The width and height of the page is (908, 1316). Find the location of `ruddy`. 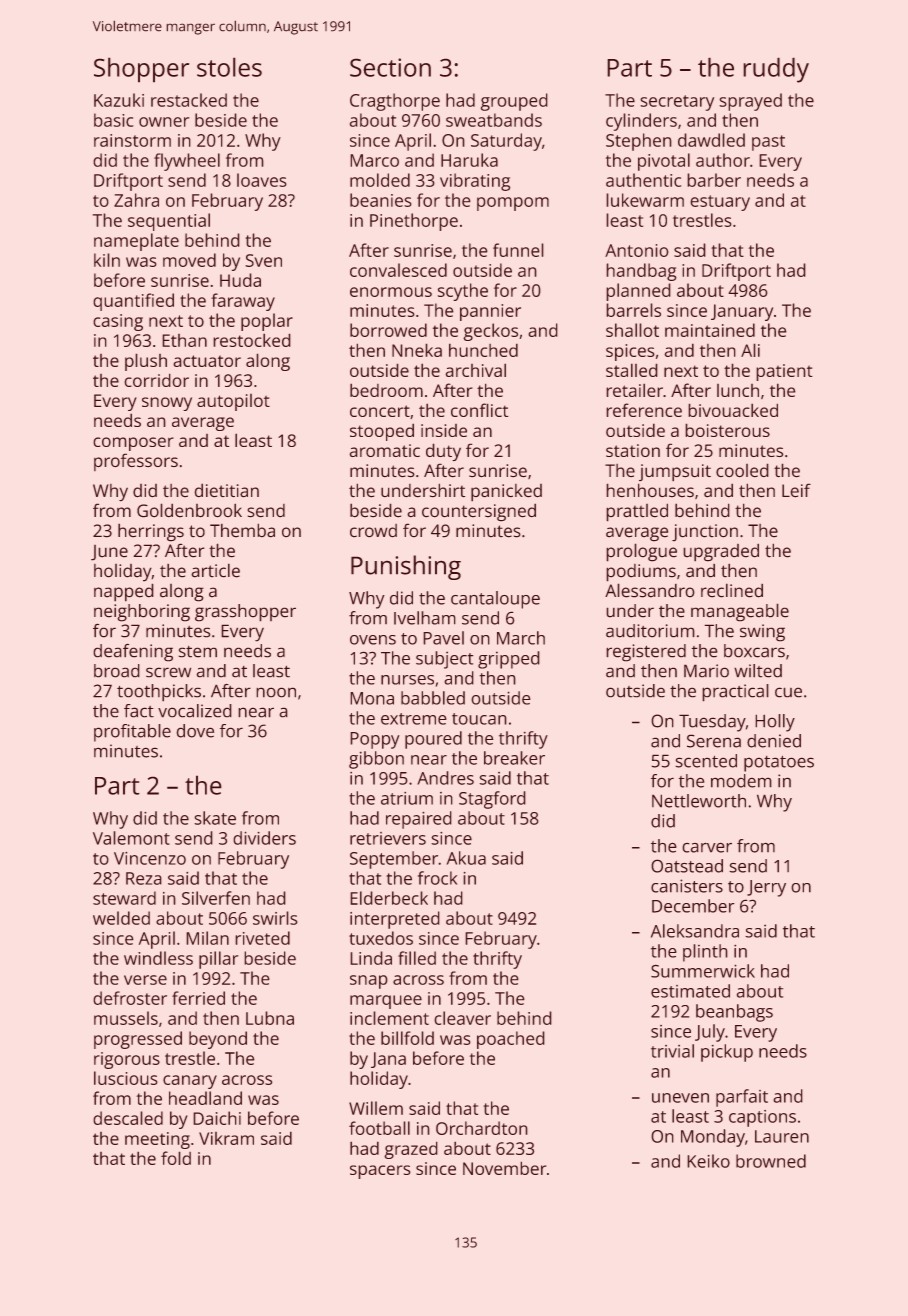

ruddy is located at coordinates (776, 70).
